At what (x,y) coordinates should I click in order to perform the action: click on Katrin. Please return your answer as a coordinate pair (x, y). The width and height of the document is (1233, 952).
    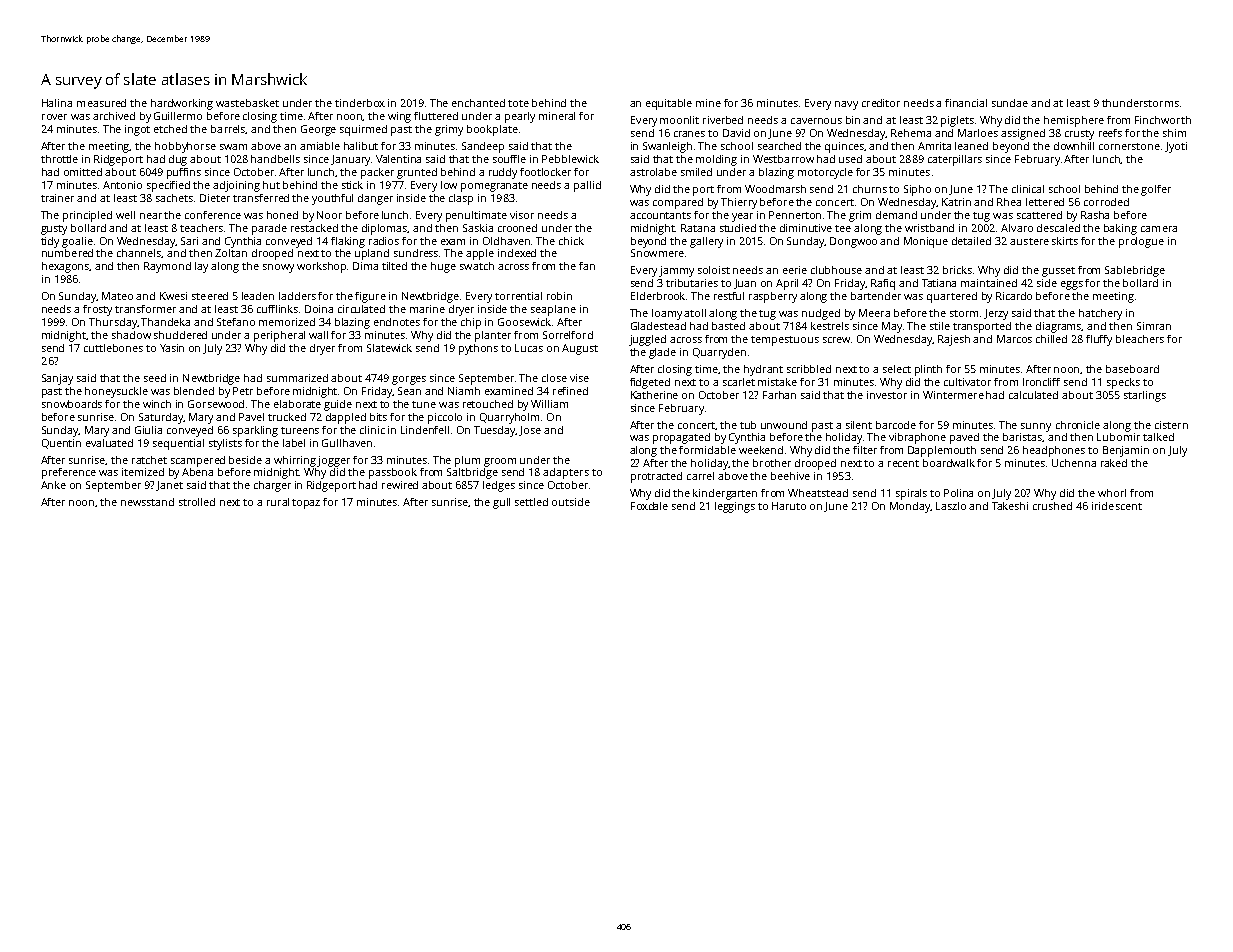
    Looking at the image, I should click on (956, 202).
